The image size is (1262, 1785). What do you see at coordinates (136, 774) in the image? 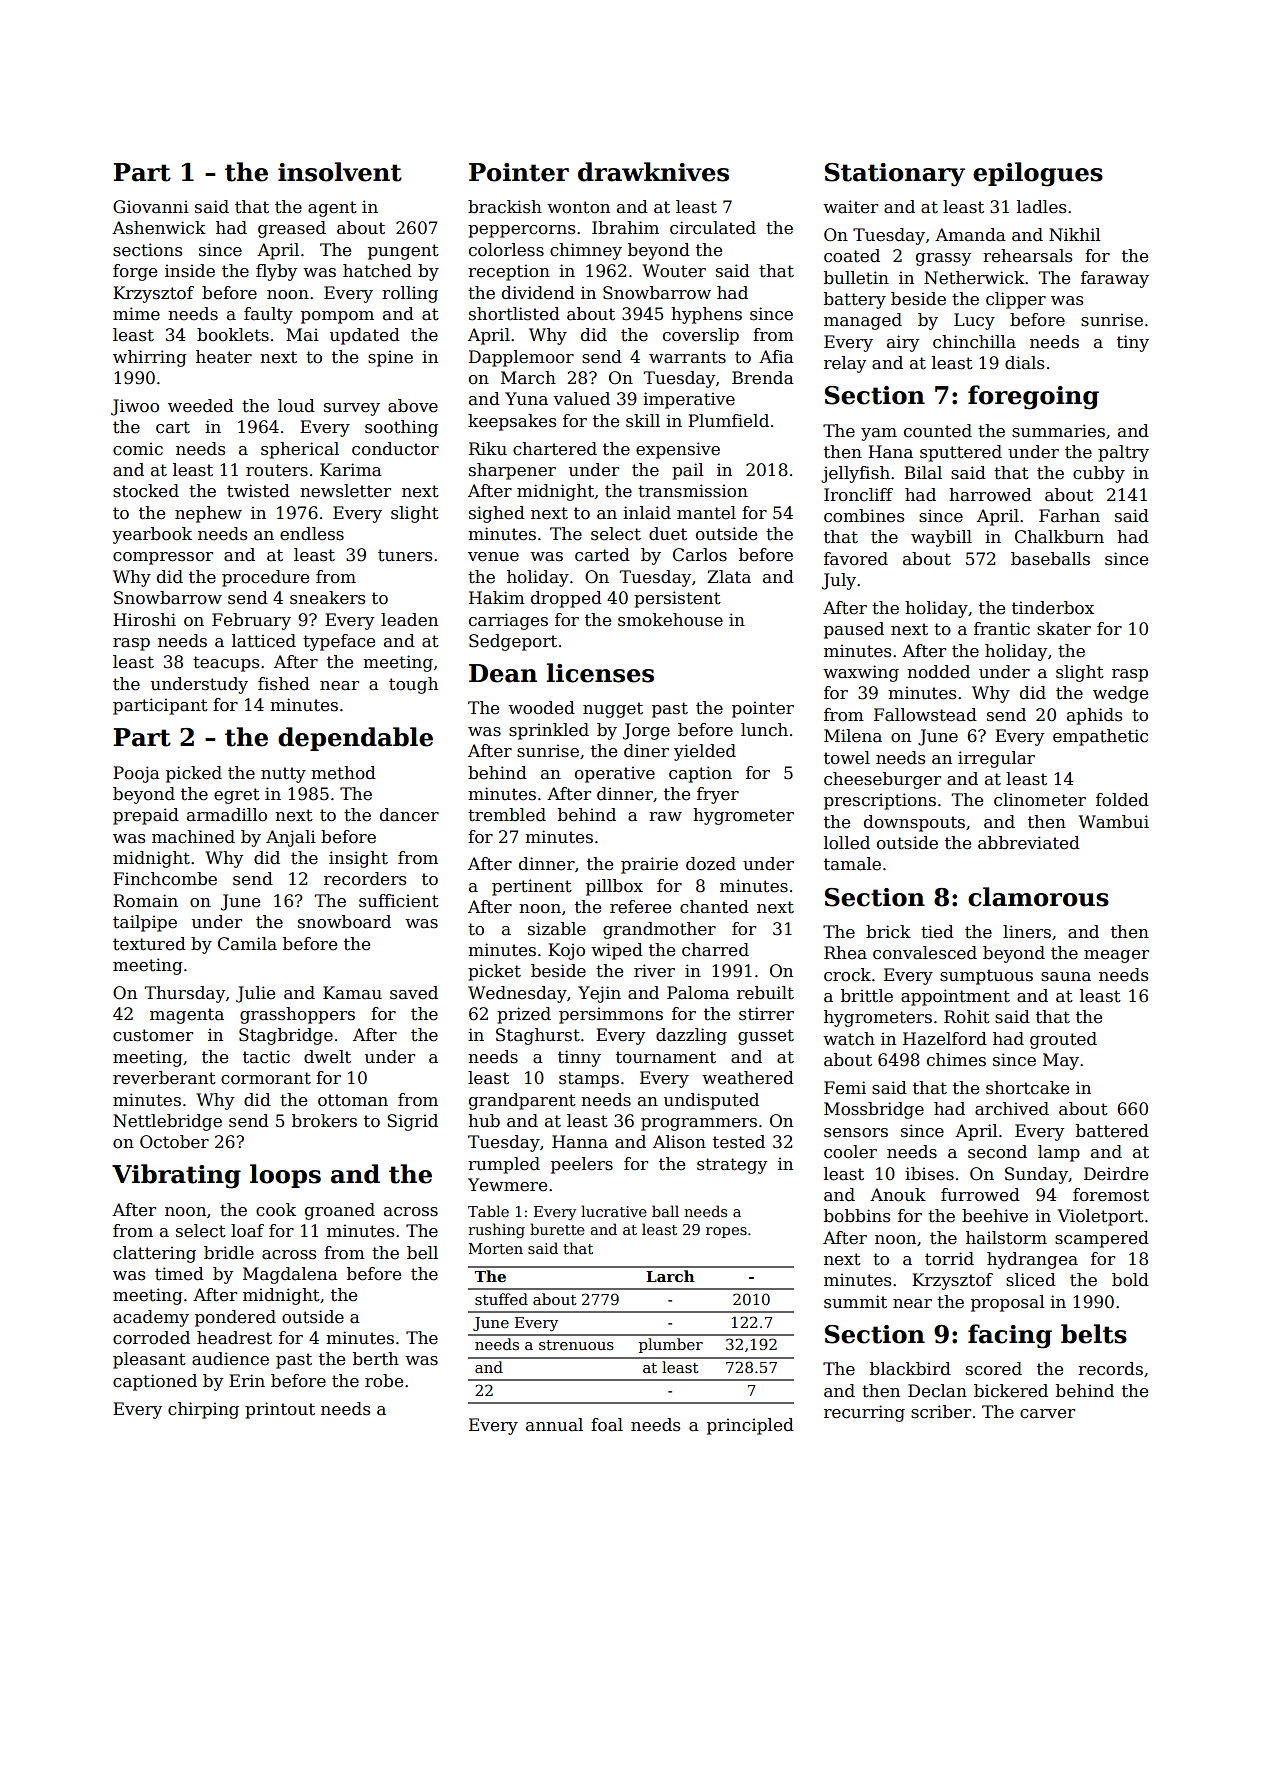
I see `Pooja` at bounding box center [136, 774].
